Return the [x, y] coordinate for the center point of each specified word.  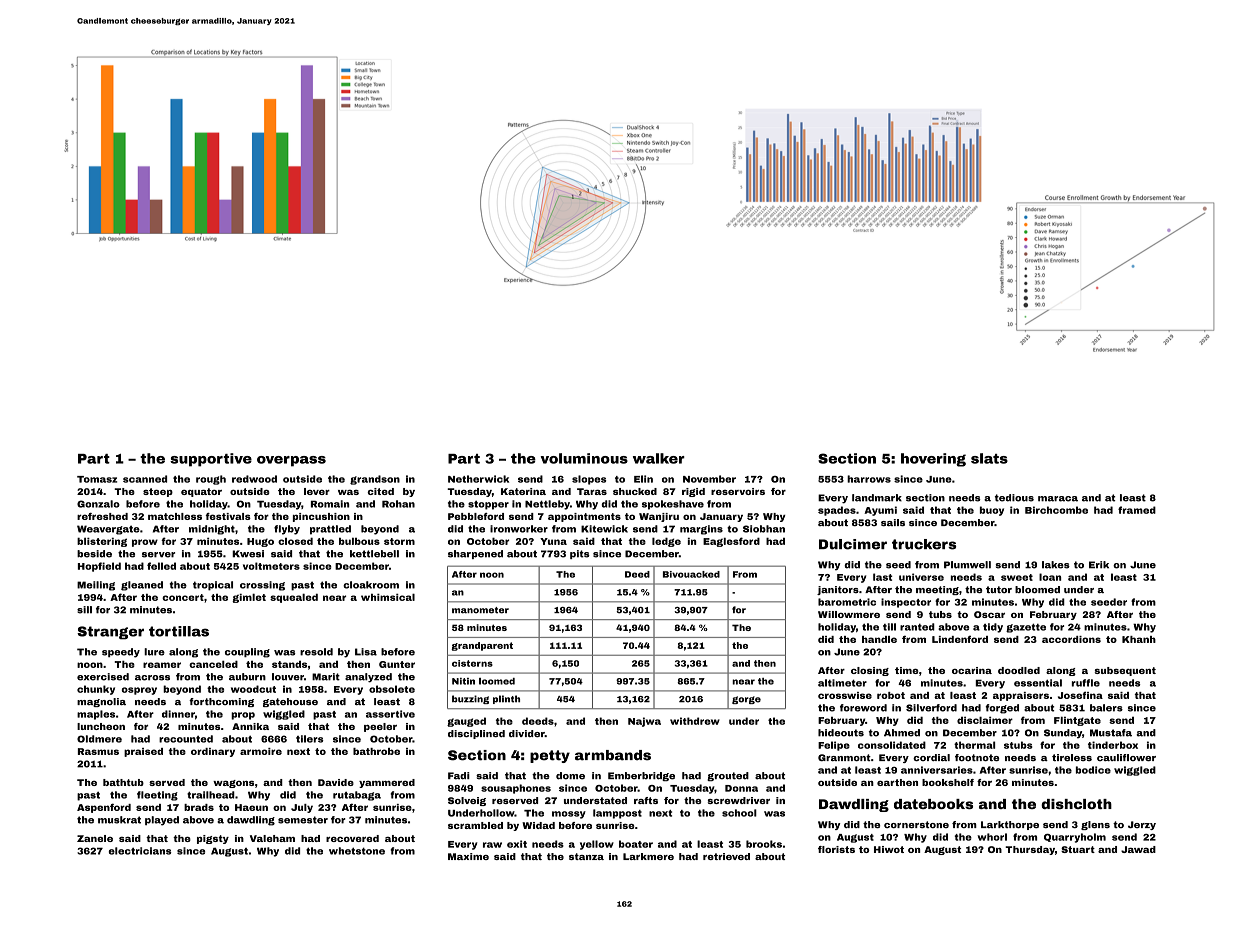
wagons [233, 784]
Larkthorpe [1010, 825]
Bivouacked [691, 574]
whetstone [357, 851]
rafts [646, 800]
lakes [1056, 565]
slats [989, 458]
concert [183, 597]
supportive [211, 460]
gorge [746, 700]
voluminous [584, 458]
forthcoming [221, 702]
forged [1002, 709]
